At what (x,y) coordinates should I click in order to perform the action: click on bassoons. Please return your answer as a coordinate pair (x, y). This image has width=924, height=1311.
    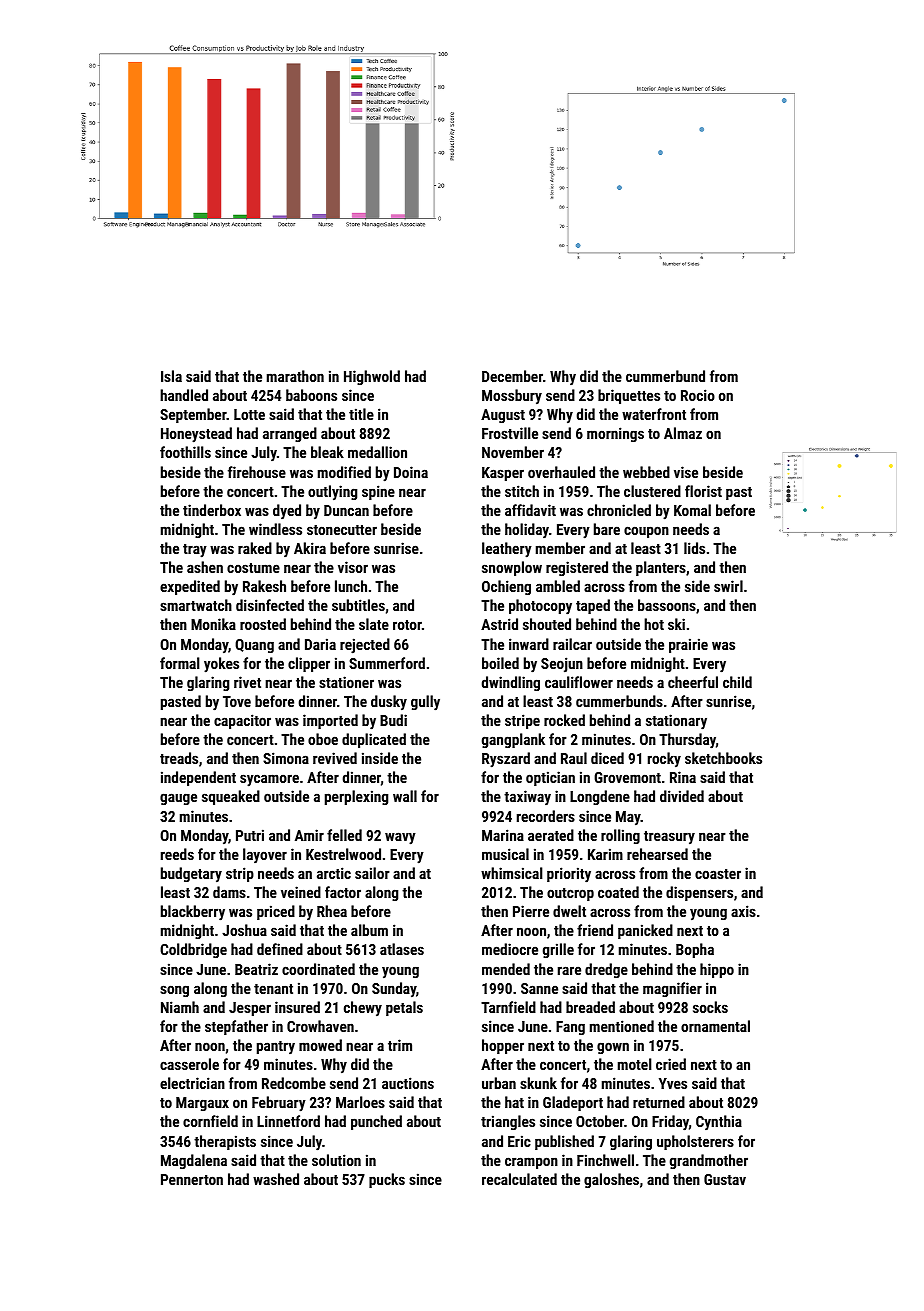
    Looking at the image, I should click on (667, 605).
